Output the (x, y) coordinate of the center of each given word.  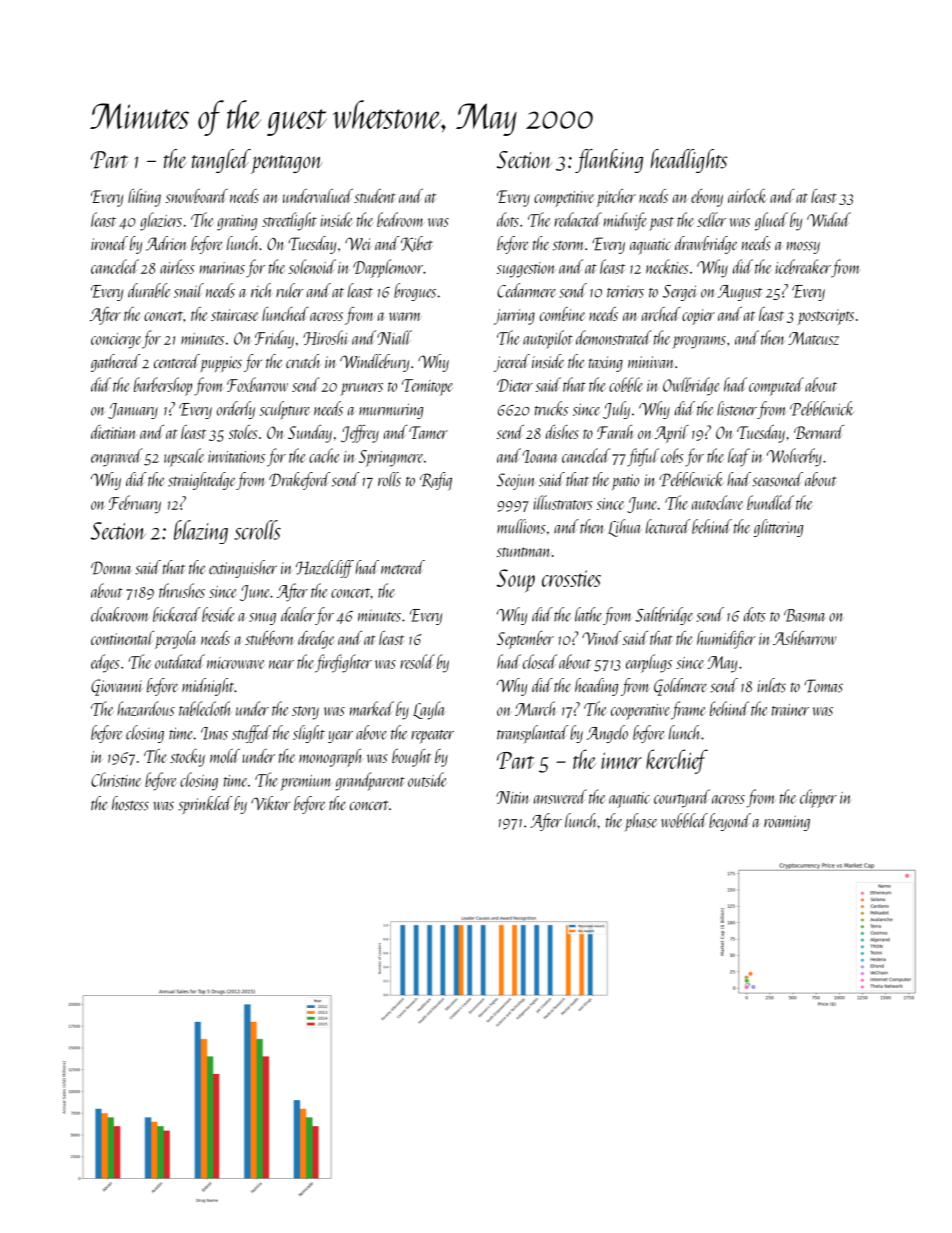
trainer (790, 710)
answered (560, 796)
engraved (117, 457)
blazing (201, 532)
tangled (221, 161)
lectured (668, 526)
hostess (130, 803)
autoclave (718, 502)
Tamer (428, 432)
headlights (689, 161)
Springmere (391, 458)
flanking (609, 161)
